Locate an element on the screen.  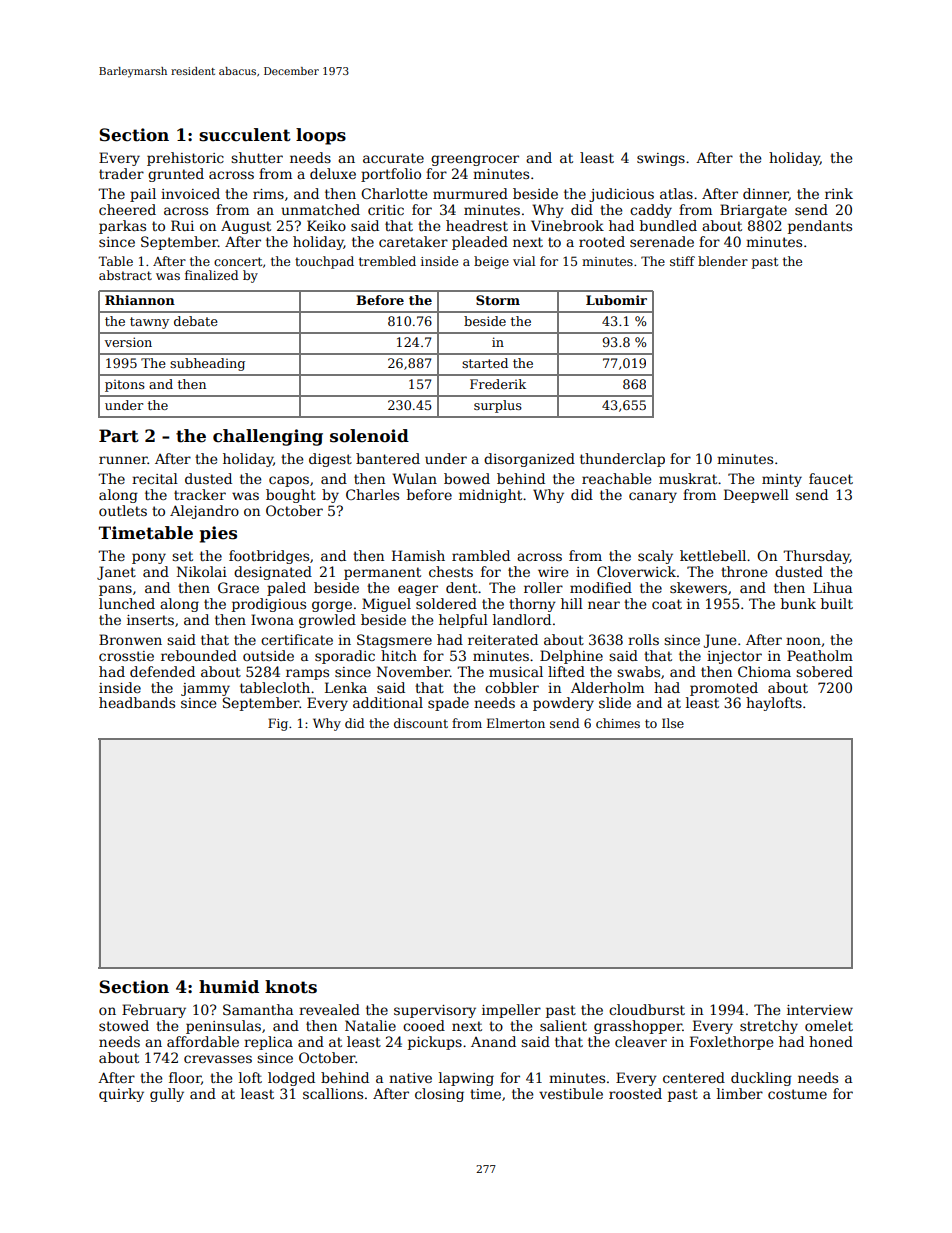
certificate is located at coordinates (297, 639).
